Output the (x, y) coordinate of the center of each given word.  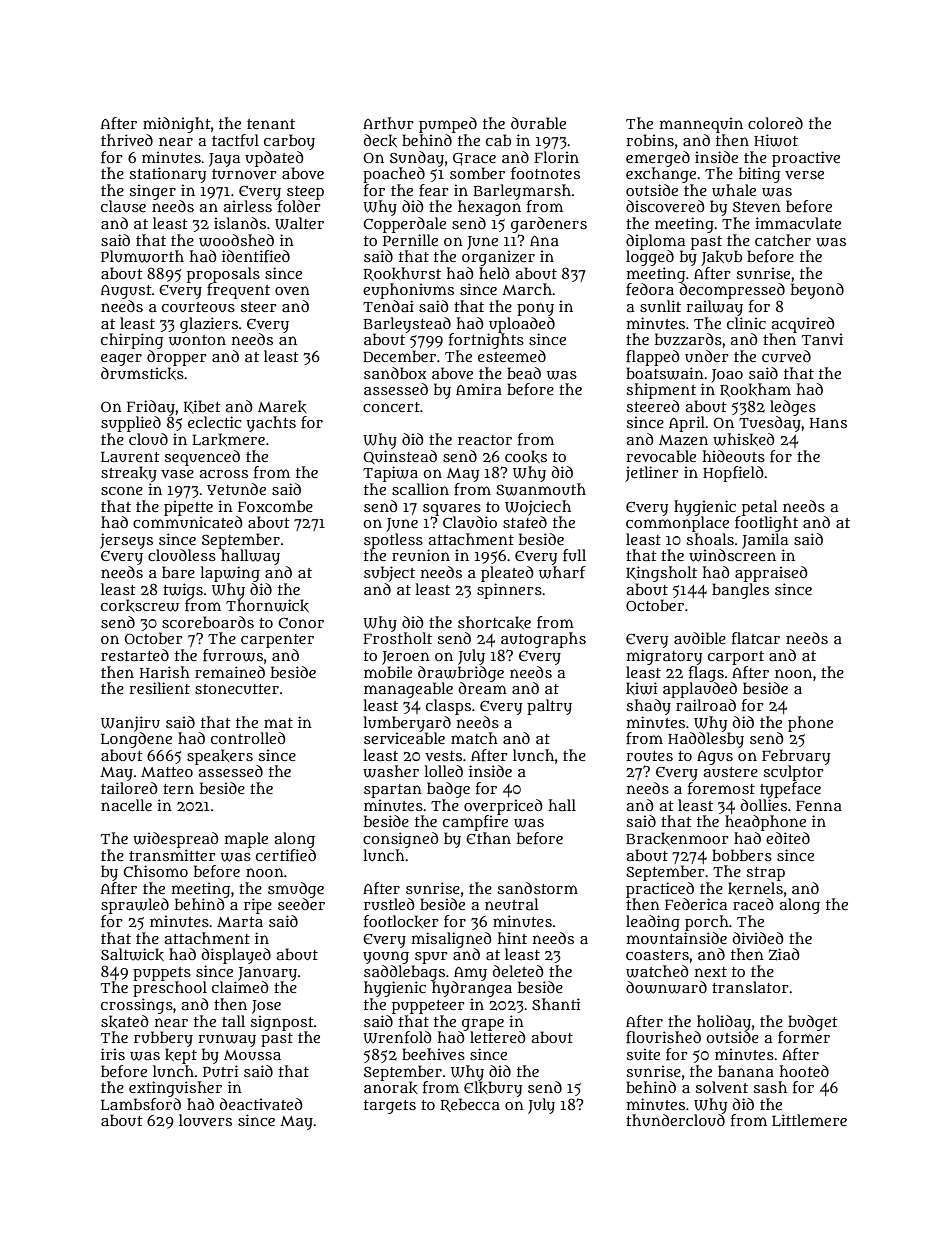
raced (753, 904)
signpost (282, 1023)
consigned (401, 840)
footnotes (545, 173)
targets (390, 1107)
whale (734, 190)
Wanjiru (130, 724)
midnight (177, 125)
